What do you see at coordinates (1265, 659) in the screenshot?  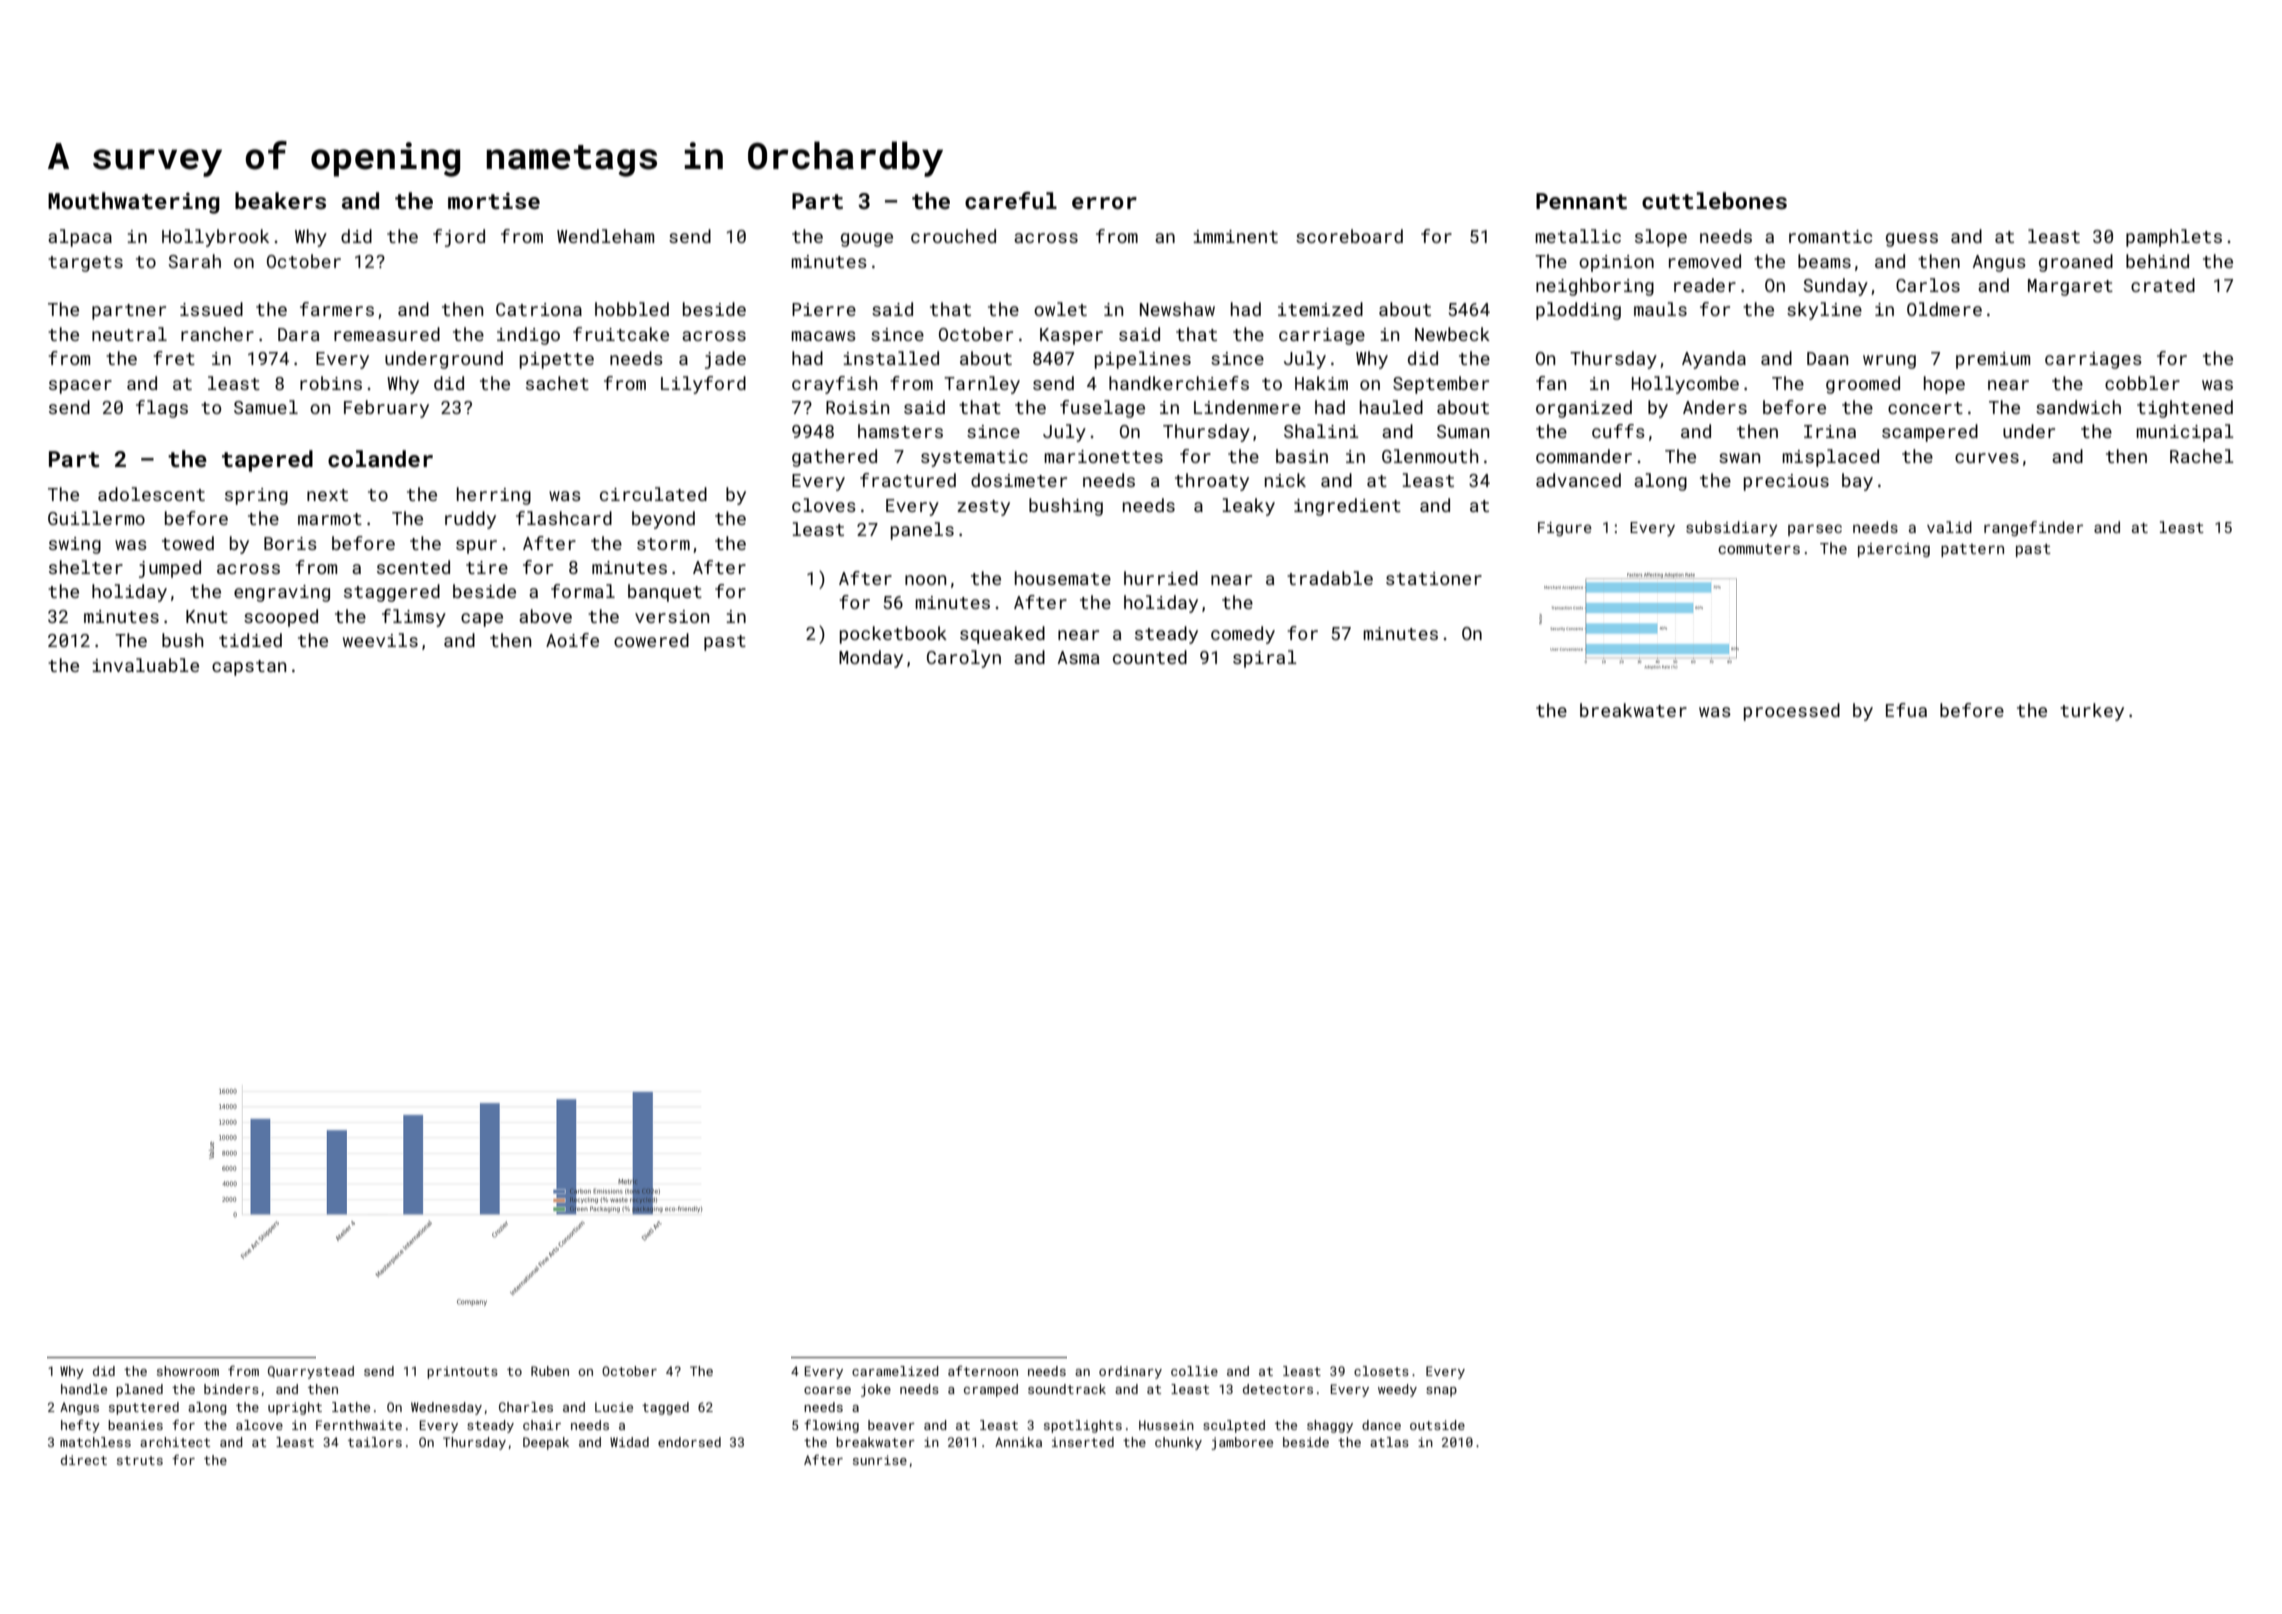 I see `spiral` at bounding box center [1265, 659].
